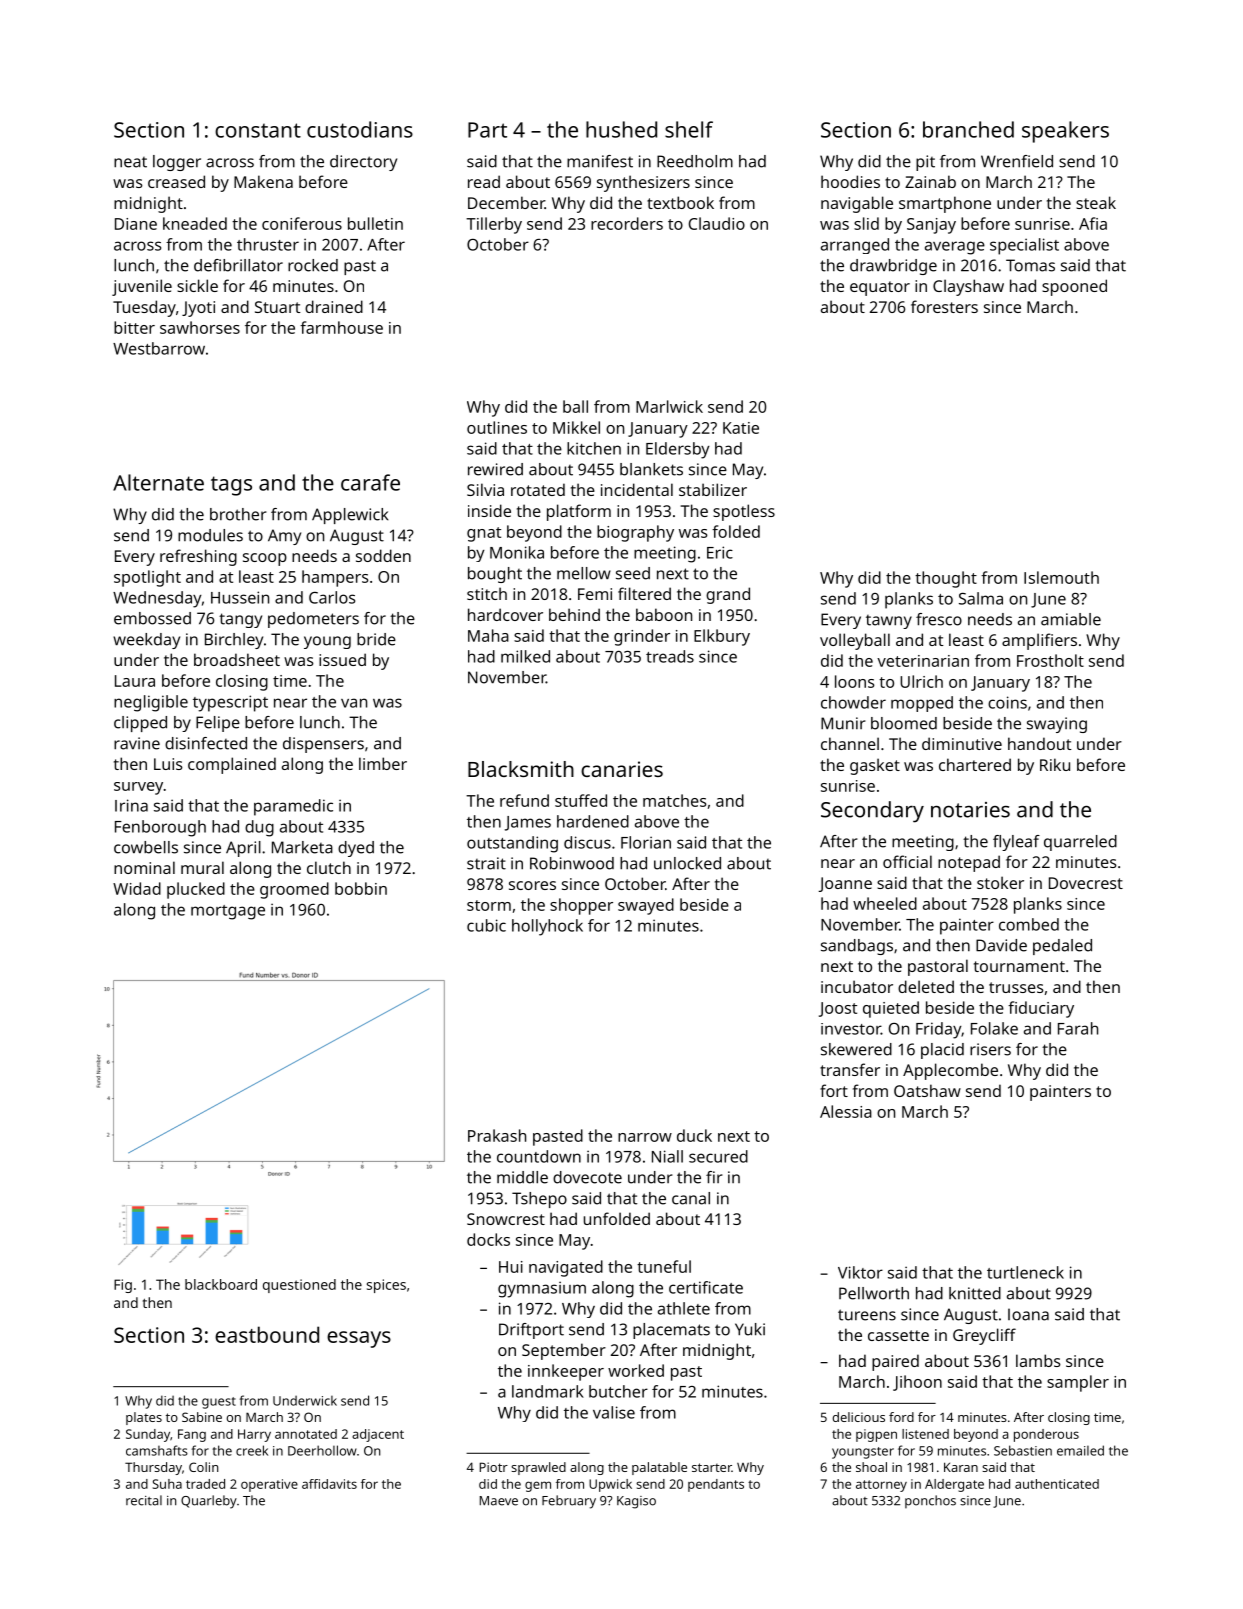  I want to click on speakers, so click(1065, 132).
